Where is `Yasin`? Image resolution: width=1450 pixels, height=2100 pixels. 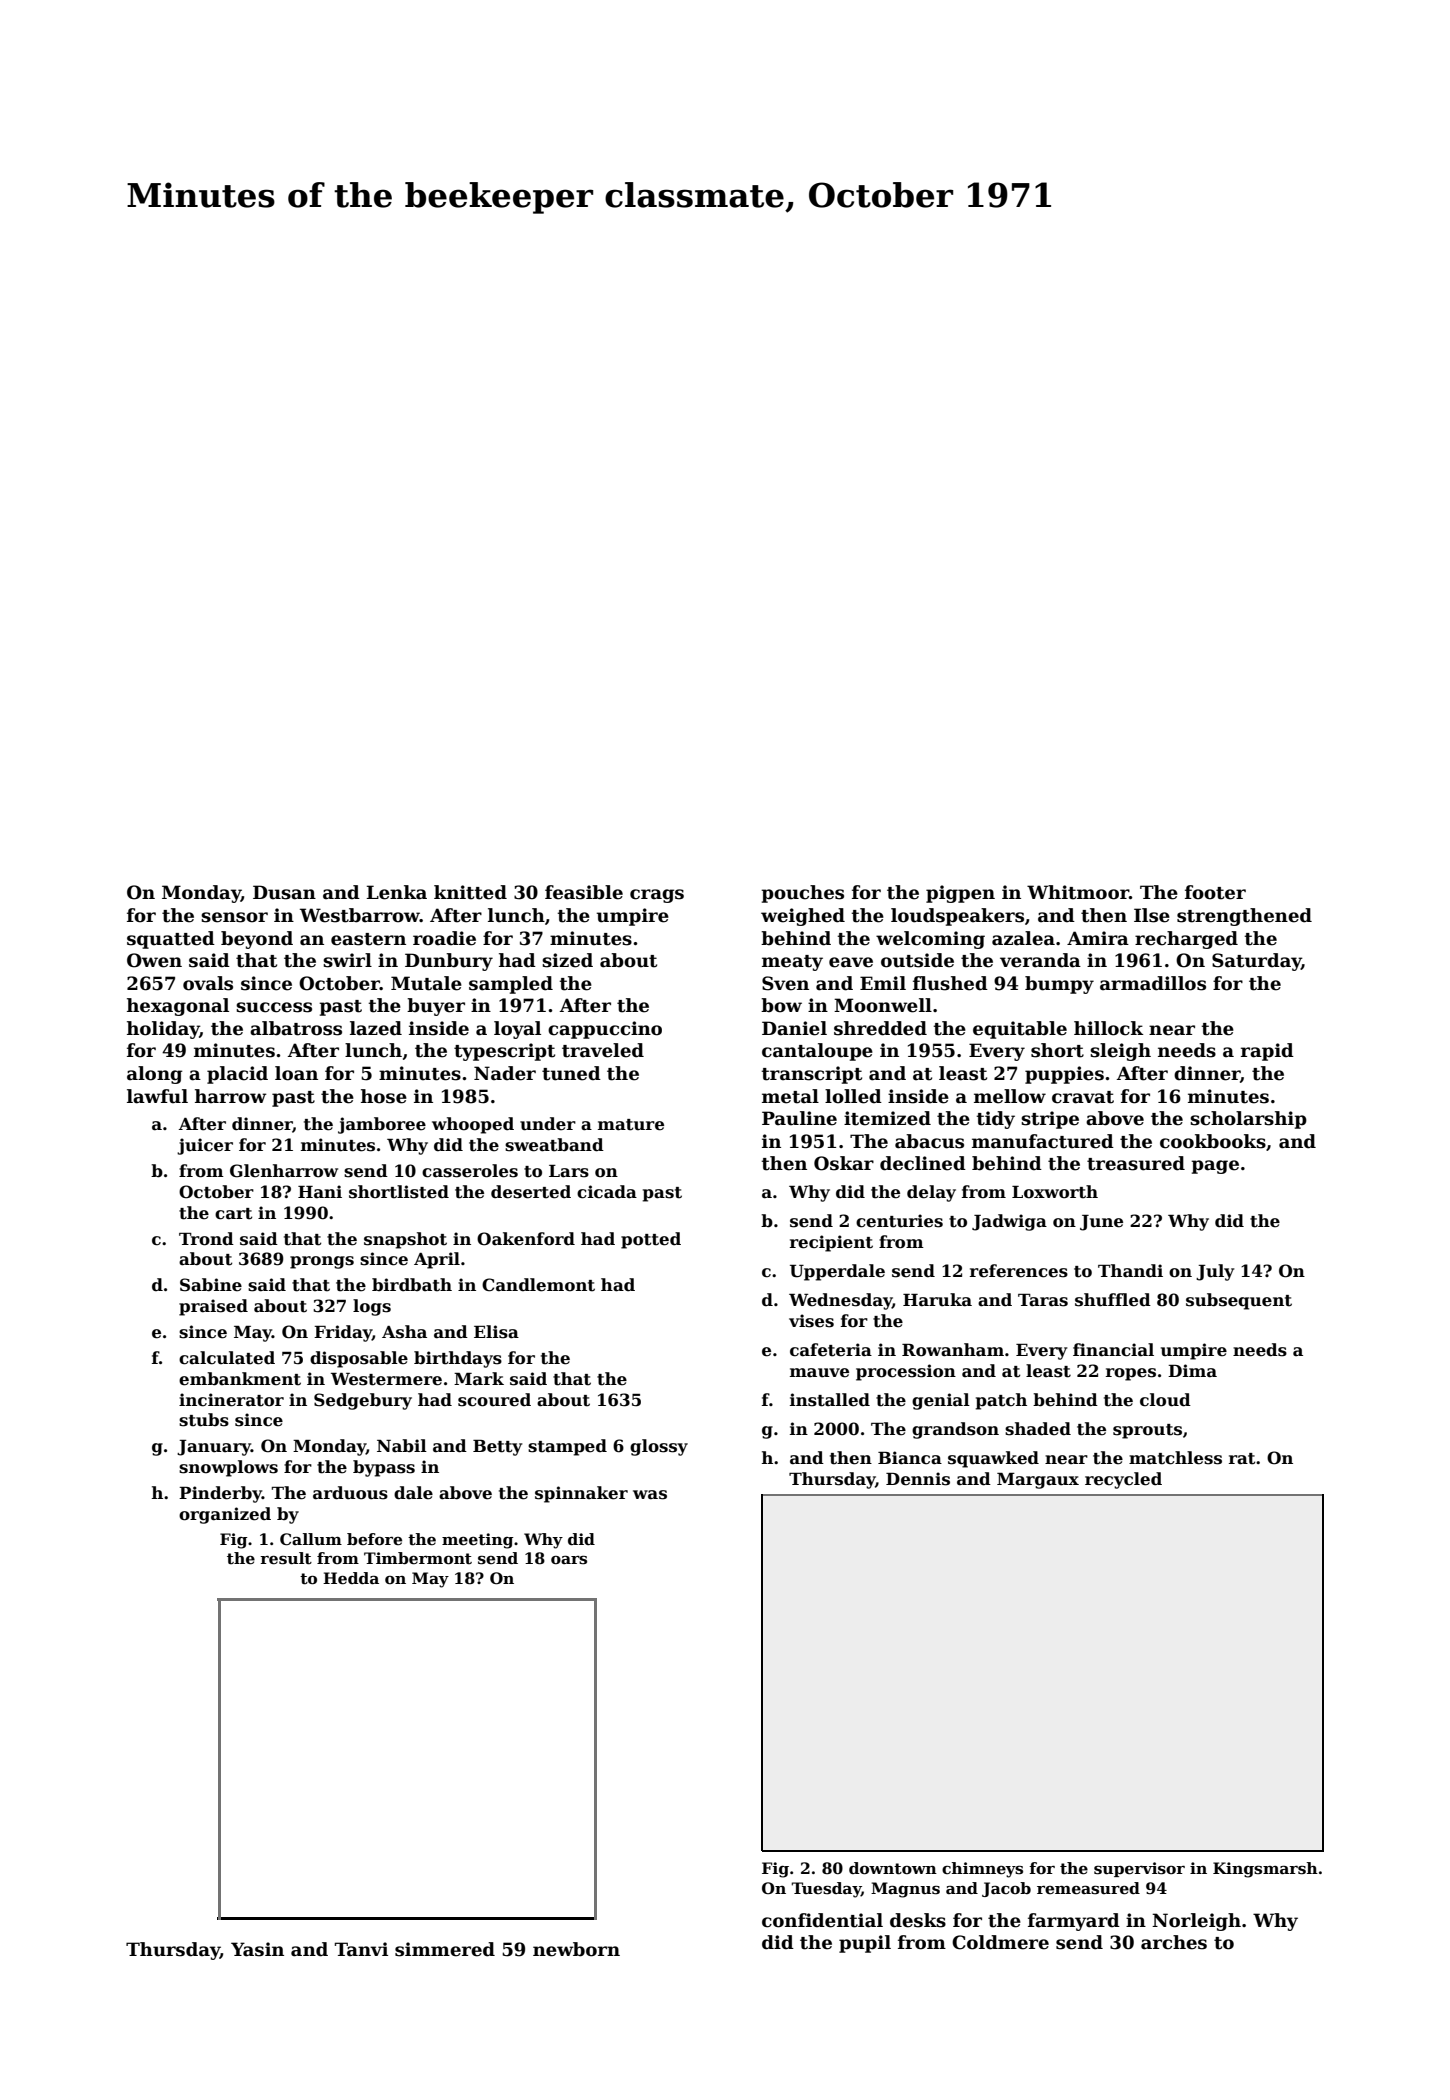
Yasin is located at coordinates (257, 1949).
